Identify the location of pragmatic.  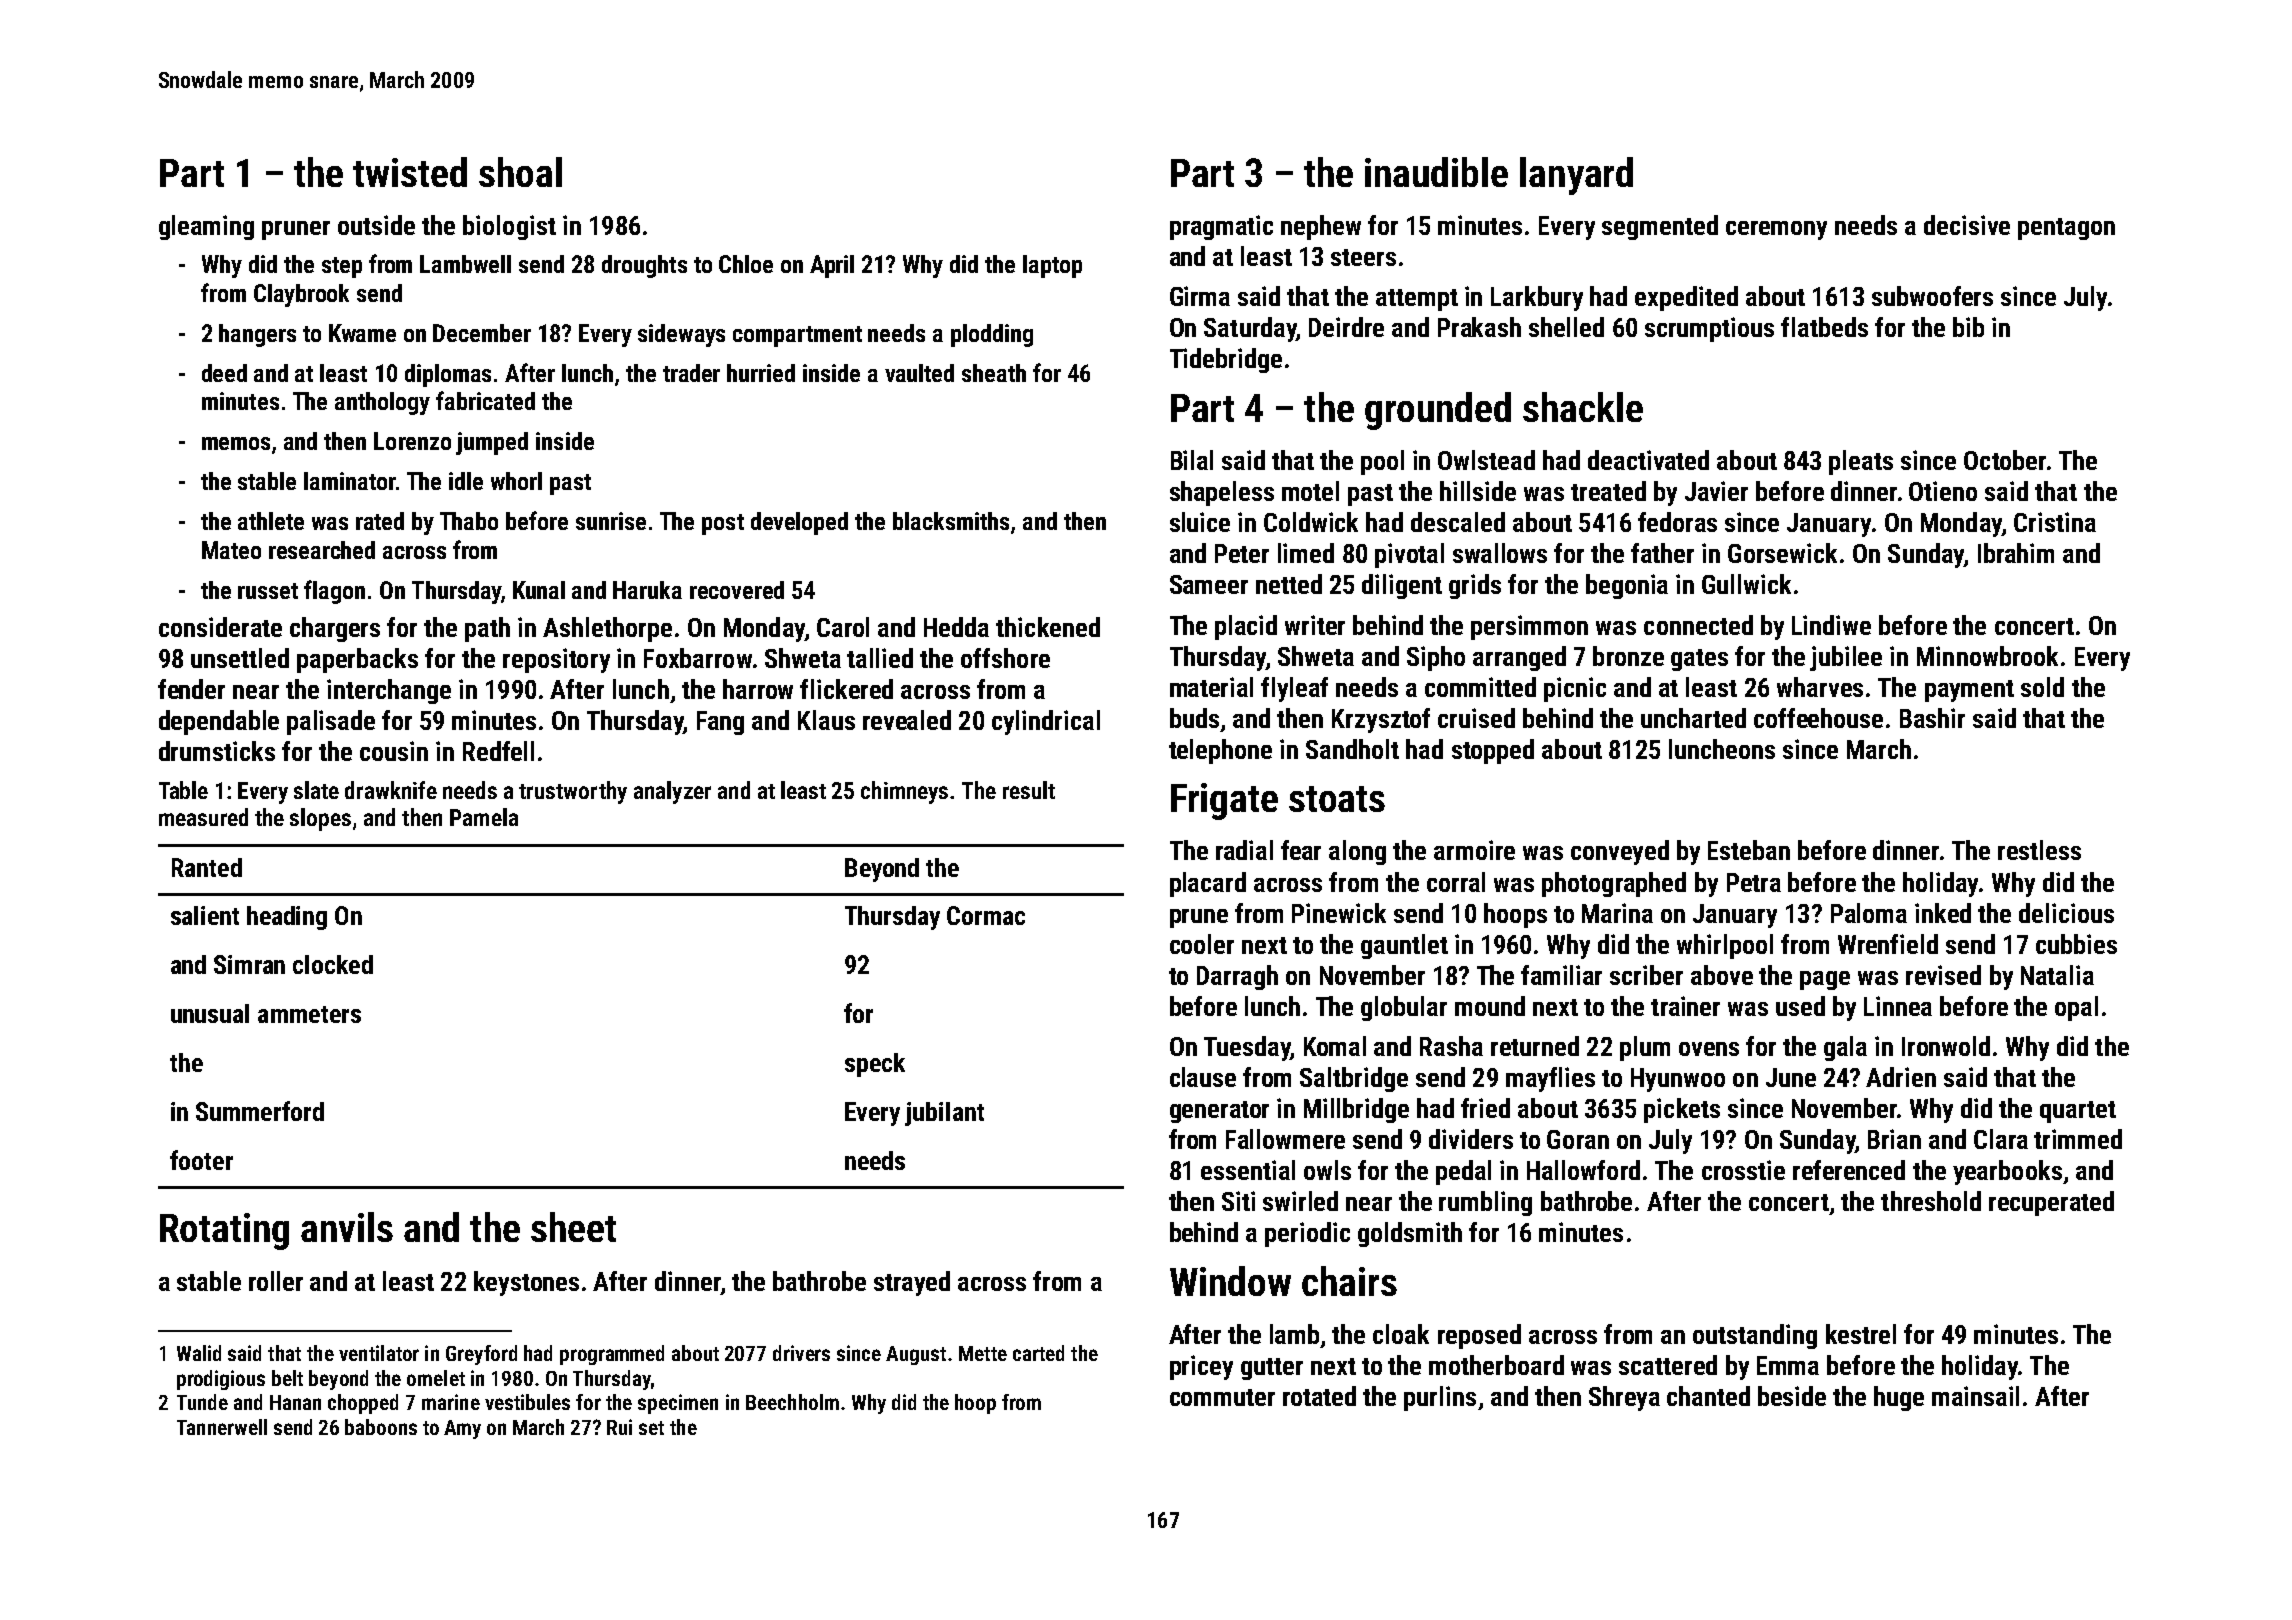
(1221, 227).
